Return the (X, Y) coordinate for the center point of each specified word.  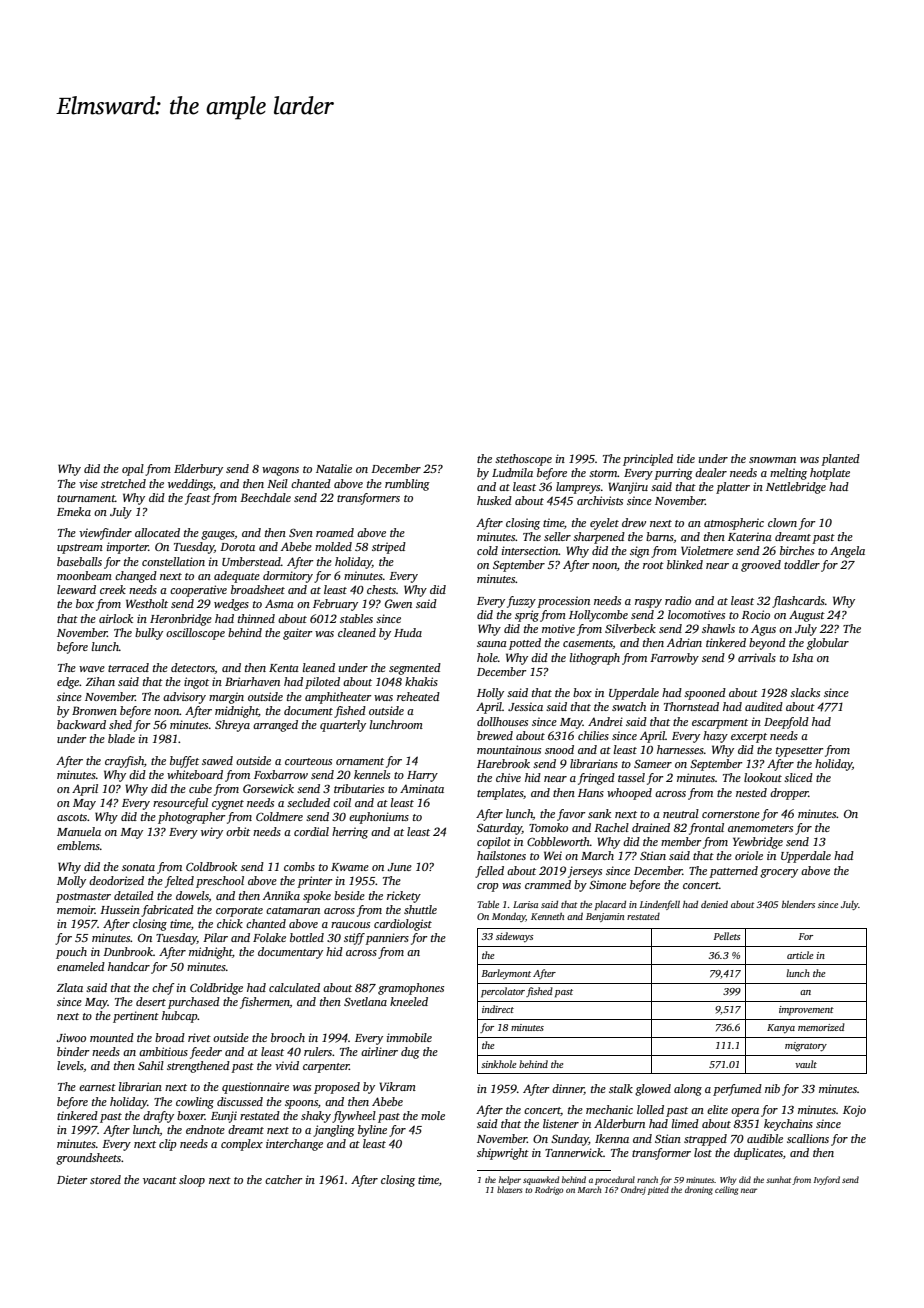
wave (92, 669)
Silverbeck (630, 628)
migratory (806, 1047)
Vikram (397, 1086)
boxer (191, 1115)
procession (563, 602)
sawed (217, 760)
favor (571, 815)
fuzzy (521, 602)
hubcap (180, 1017)
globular (828, 644)
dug (410, 1053)
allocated (157, 532)
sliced (798, 777)
